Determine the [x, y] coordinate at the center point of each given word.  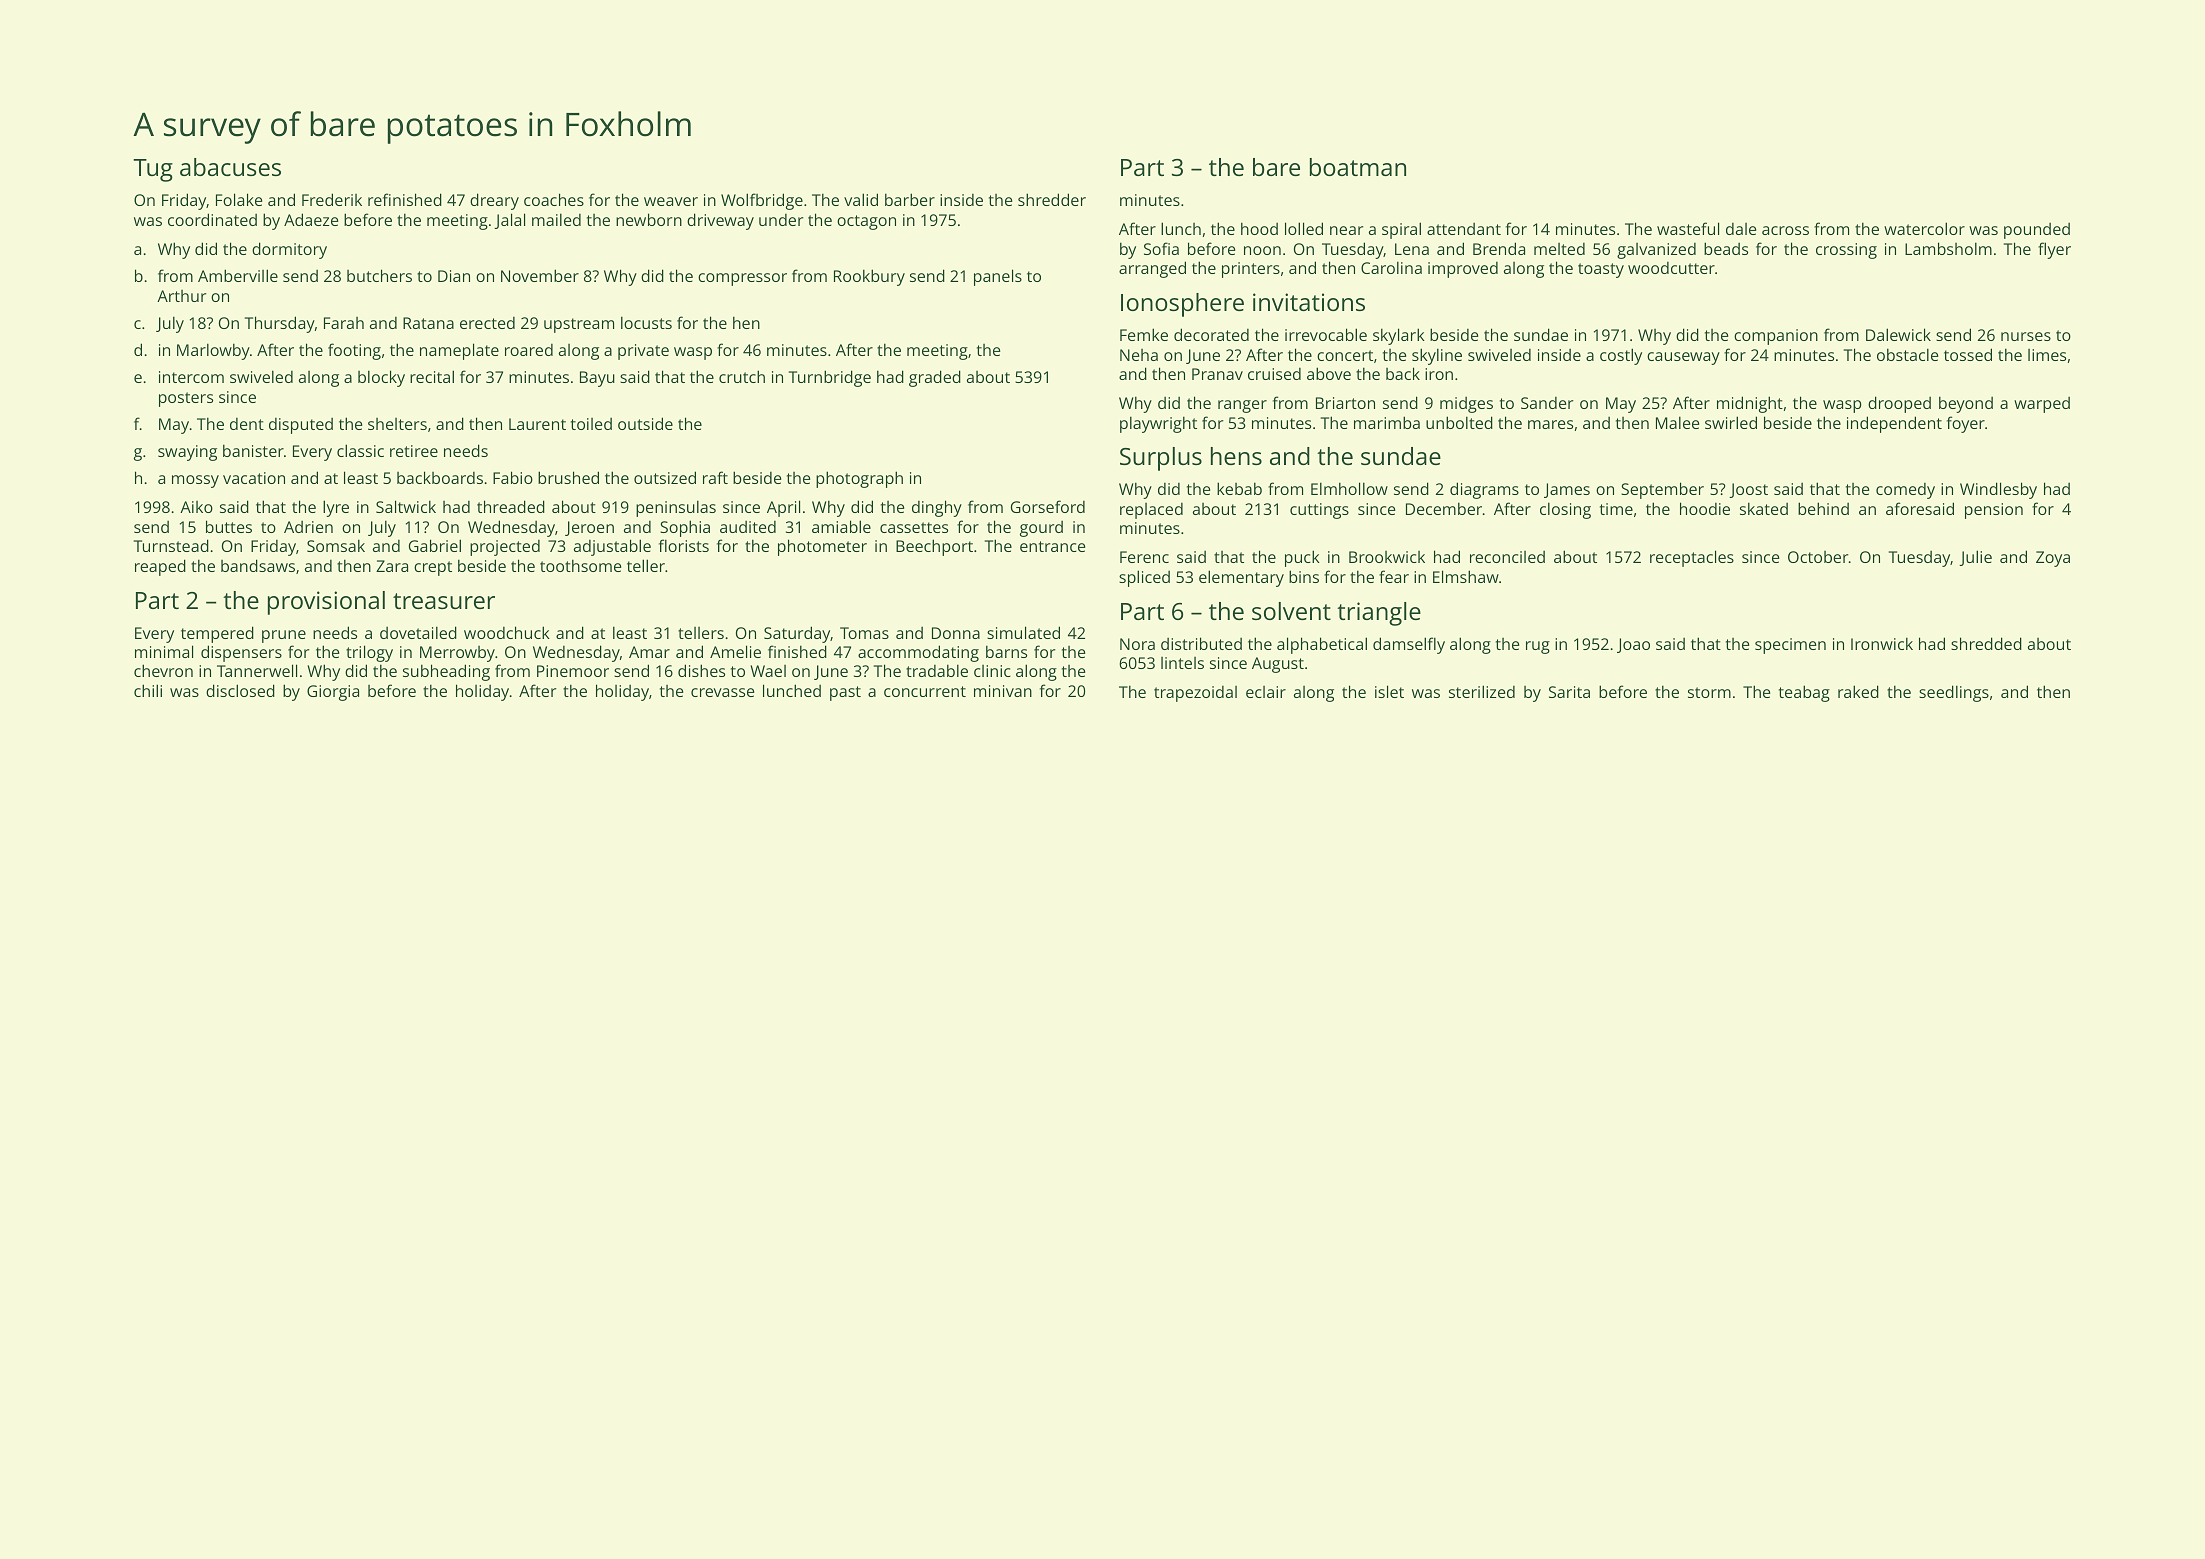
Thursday [280, 324]
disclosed [240, 690]
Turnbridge [830, 378]
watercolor [1924, 228]
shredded [1986, 643]
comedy [1905, 491]
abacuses [230, 167]
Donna [956, 633]
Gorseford [1048, 506]
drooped [1899, 404]
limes [2047, 355]
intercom [191, 377]
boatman [1358, 167]
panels [998, 277]
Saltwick [406, 506]
